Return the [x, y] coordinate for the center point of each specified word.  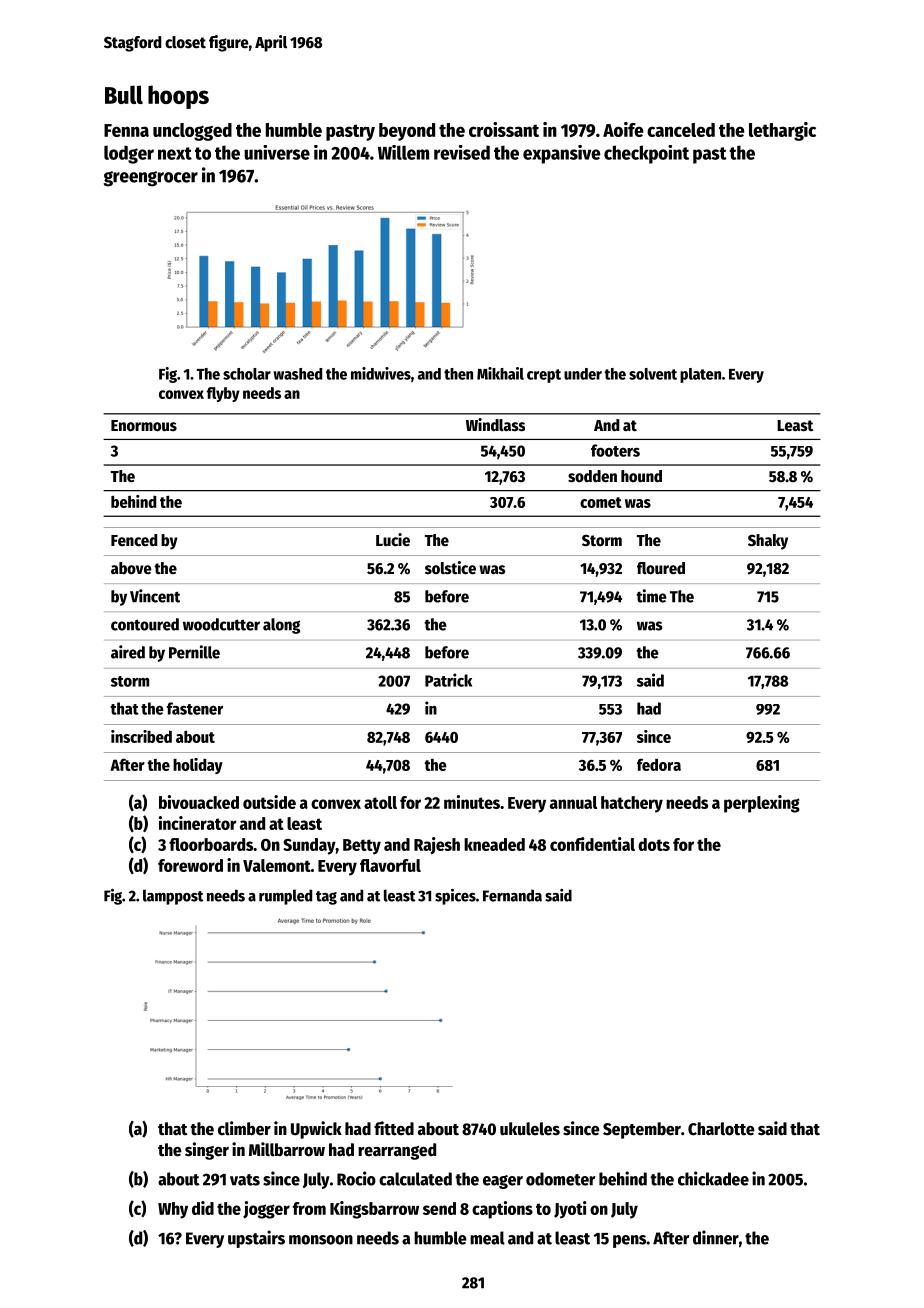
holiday [198, 766]
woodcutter [221, 624]
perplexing [762, 804]
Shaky [768, 542]
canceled [681, 130]
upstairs [256, 1239]
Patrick [448, 680]
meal [487, 1238]
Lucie [393, 540]
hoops [178, 97]
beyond [407, 132]
